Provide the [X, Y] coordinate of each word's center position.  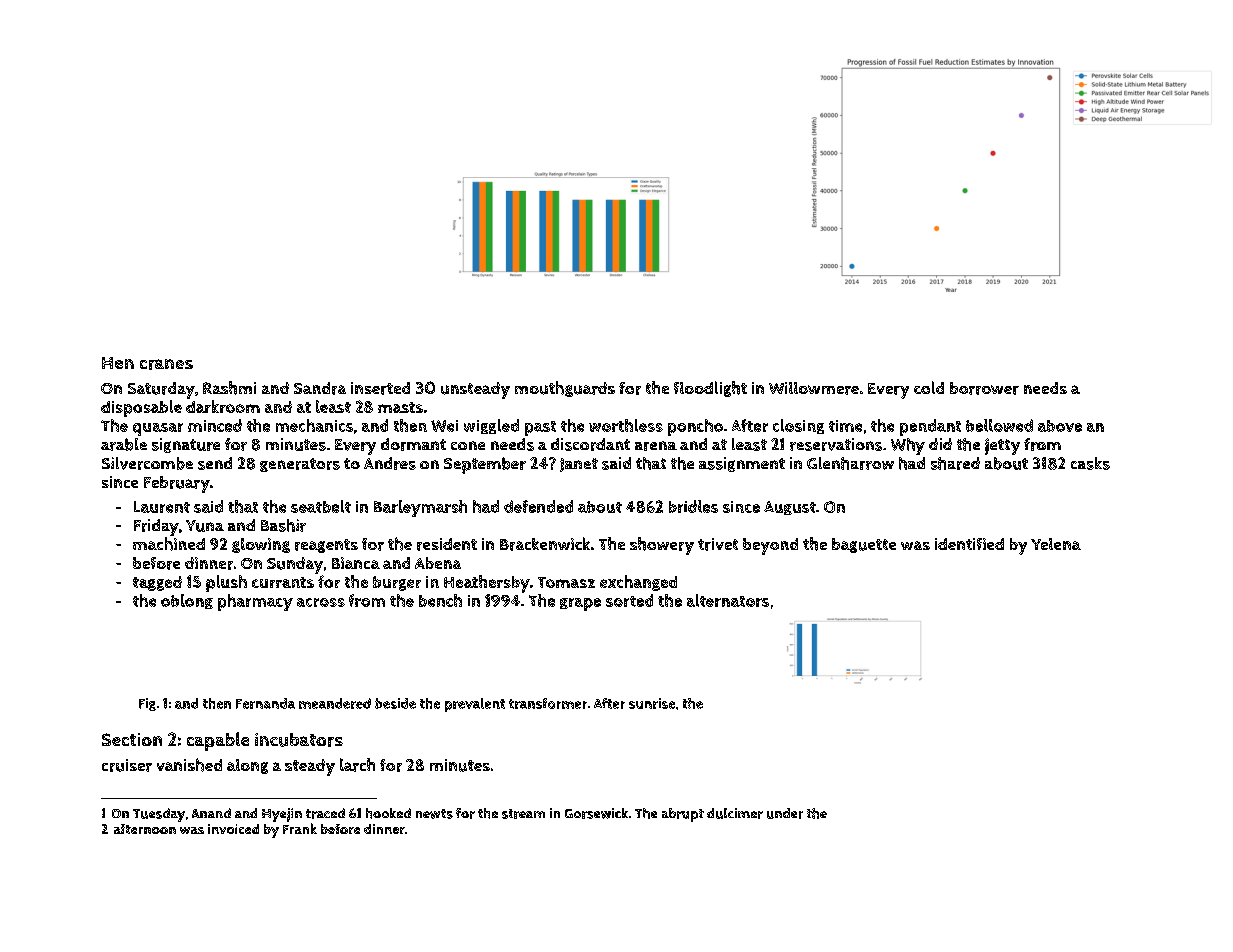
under [785, 813]
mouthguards [565, 389]
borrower [984, 388]
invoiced [233, 829]
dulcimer [735, 813]
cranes [166, 364]
